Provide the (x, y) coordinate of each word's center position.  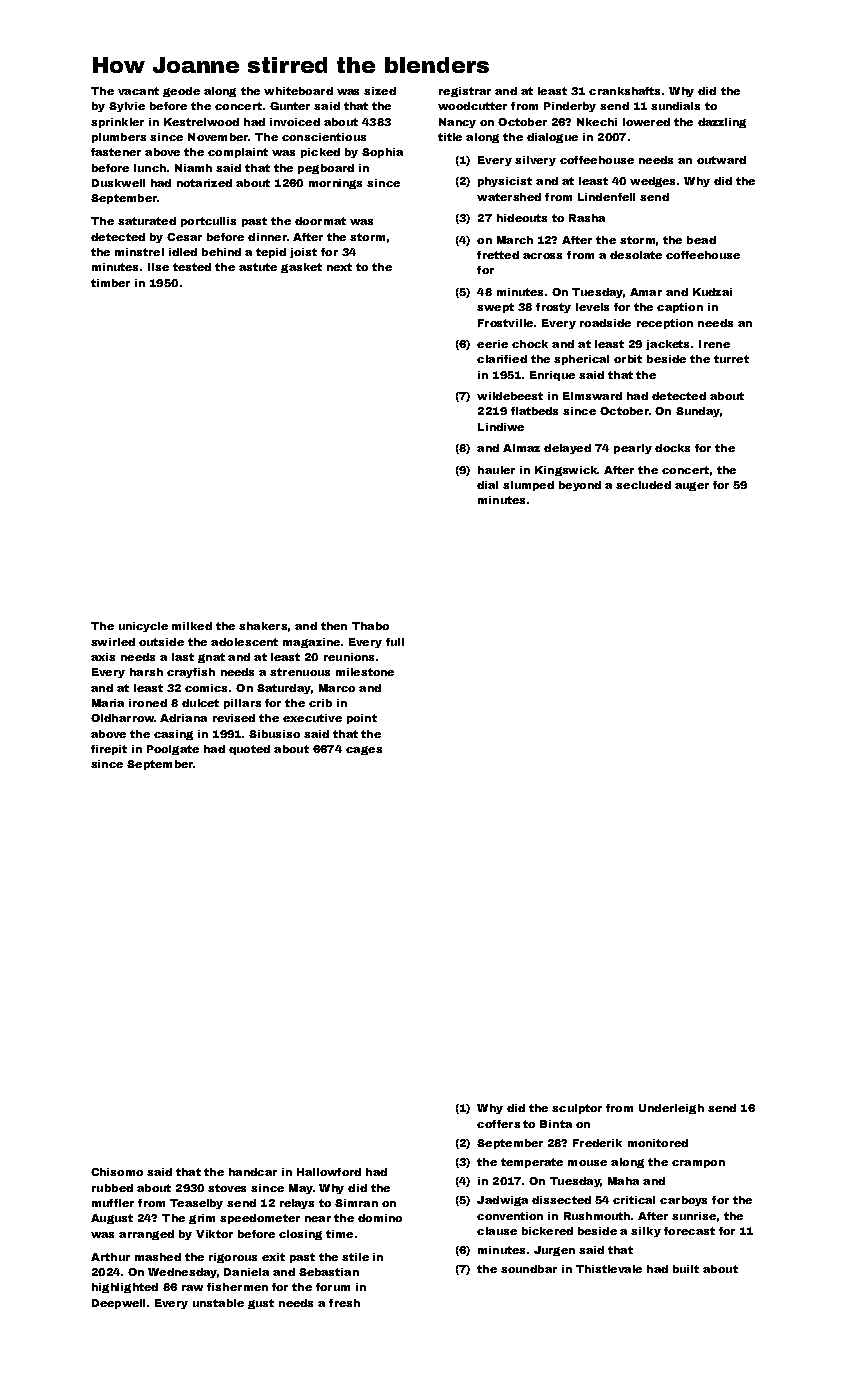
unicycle (143, 627)
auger (692, 486)
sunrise (694, 1216)
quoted (249, 750)
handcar (253, 1172)
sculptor (577, 1109)
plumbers (119, 138)
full (395, 642)
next (339, 267)
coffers (498, 1124)
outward (721, 160)
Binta (556, 1124)
